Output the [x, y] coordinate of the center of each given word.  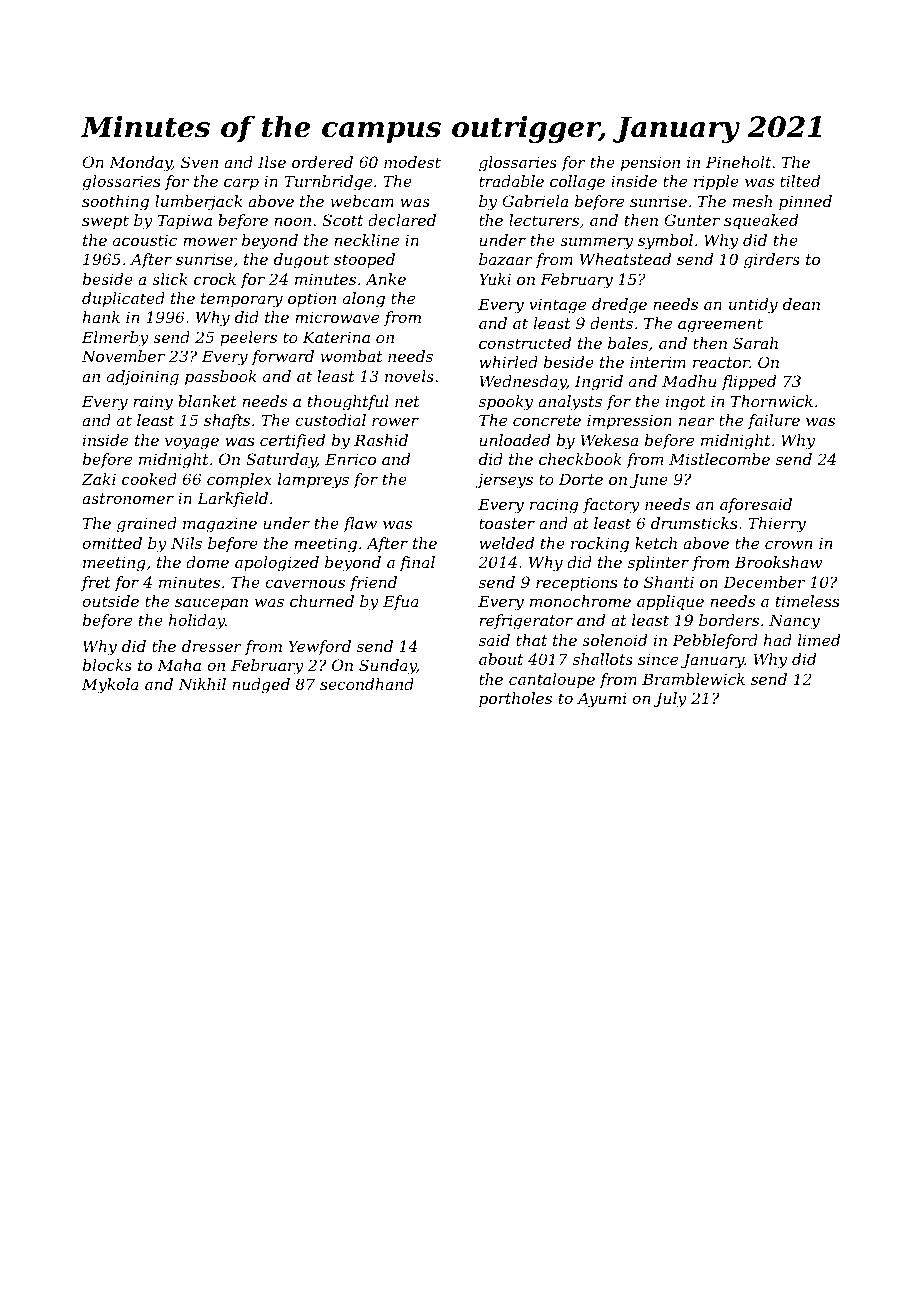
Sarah [755, 343]
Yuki [495, 279]
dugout [301, 261]
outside [110, 601]
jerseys [504, 481]
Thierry [777, 525]
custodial [330, 420]
